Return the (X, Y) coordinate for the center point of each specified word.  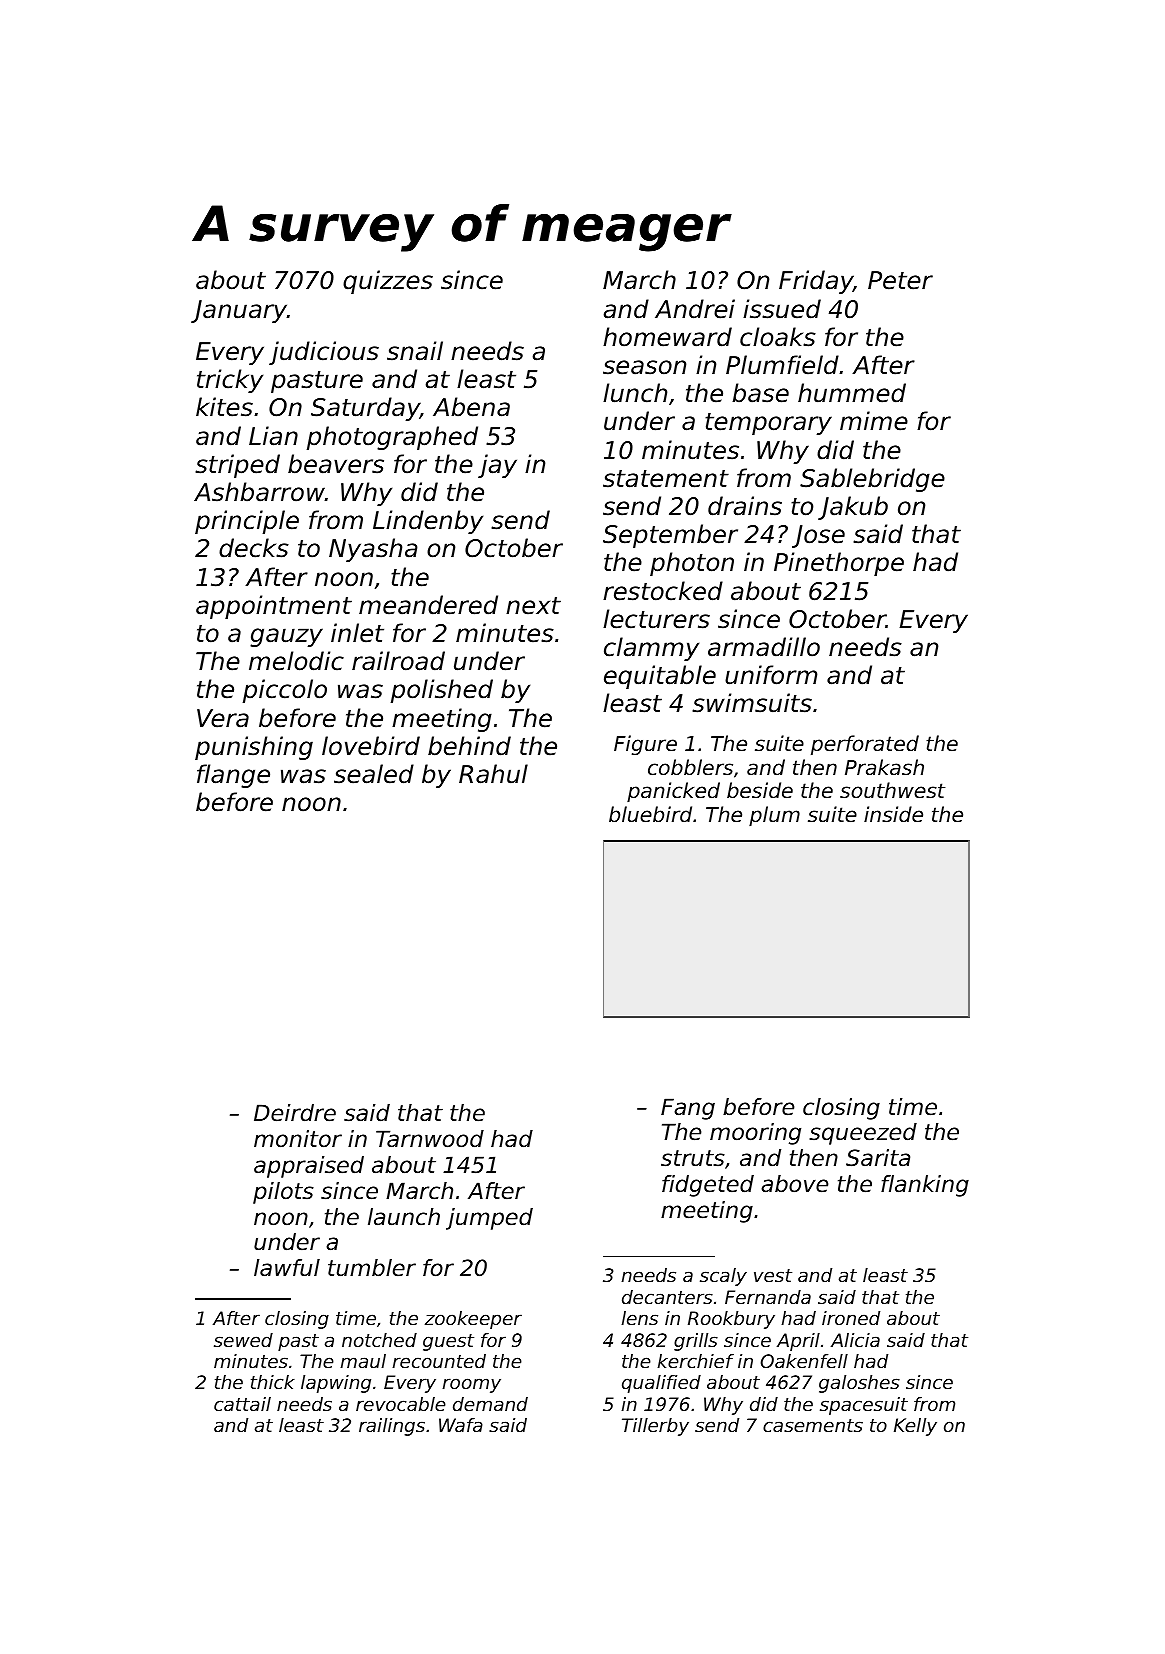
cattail (242, 1404)
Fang (688, 1109)
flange (233, 776)
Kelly (915, 1427)
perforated (865, 745)
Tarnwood (430, 1139)
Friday (816, 282)
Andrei (695, 309)
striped (237, 466)
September (670, 536)
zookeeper (473, 1320)
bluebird (650, 814)
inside (893, 814)
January (239, 311)
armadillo (764, 647)
